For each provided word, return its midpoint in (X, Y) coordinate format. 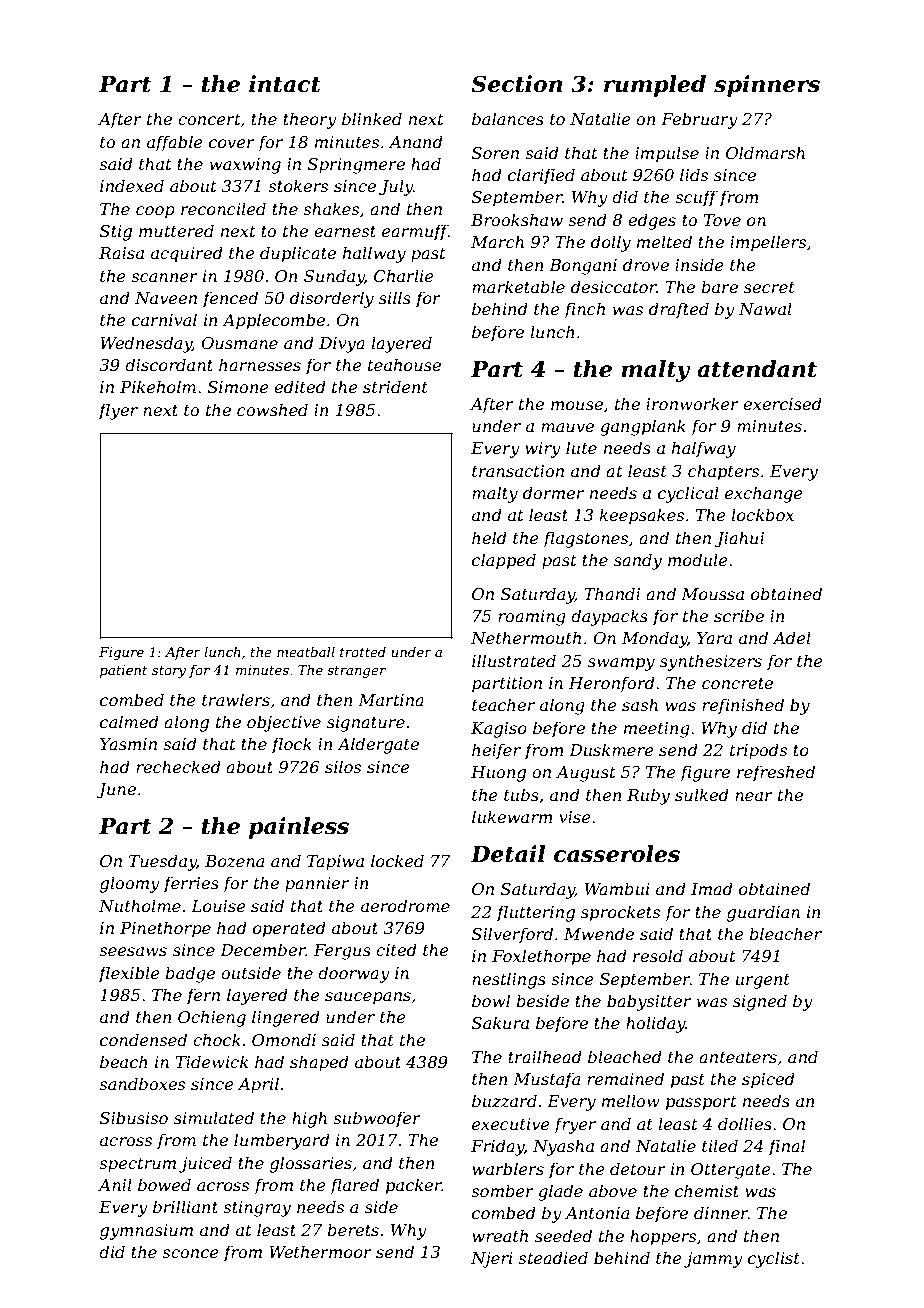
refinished (743, 706)
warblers (508, 1168)
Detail (508, 854)
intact (285, 84)
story (169, 672)
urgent (763, 981)
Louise (218, 906)
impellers (768, 243)
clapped (504, 561)
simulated (214, 1117)
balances (508, 118)
